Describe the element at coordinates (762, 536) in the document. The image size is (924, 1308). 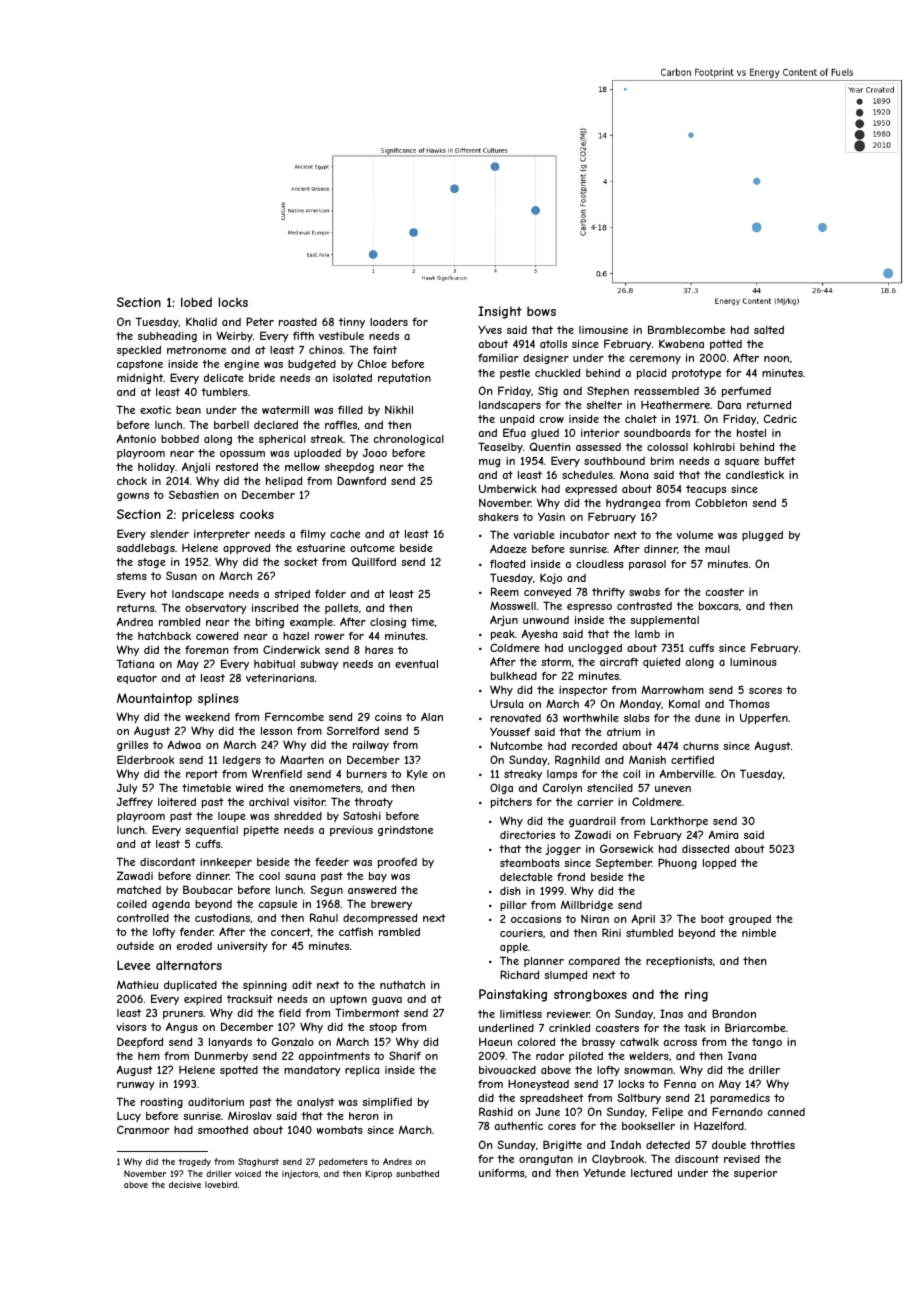
I see `plugged` at that location.
